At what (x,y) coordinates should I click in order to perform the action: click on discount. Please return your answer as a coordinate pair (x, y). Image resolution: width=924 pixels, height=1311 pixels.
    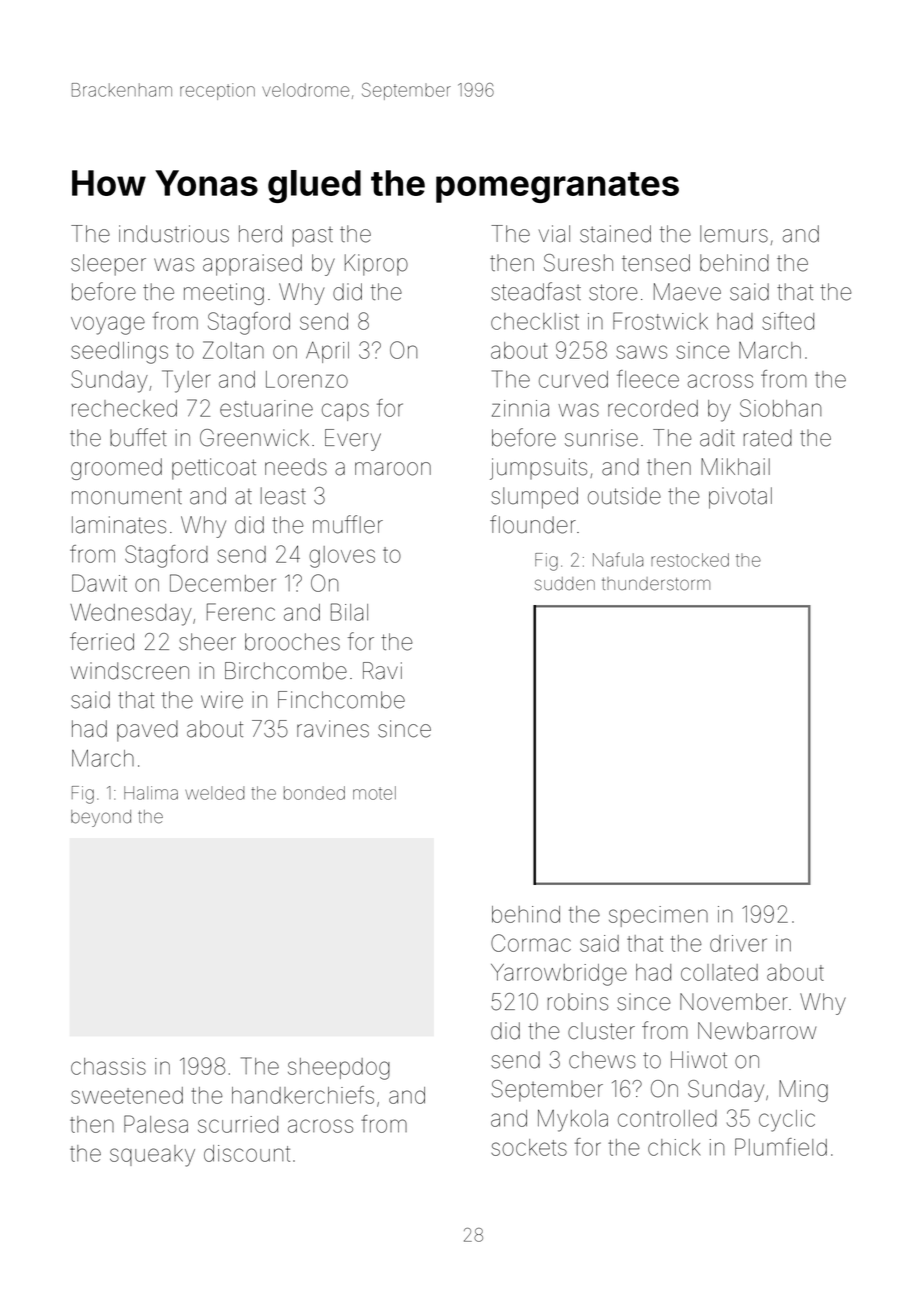
    Looking at the image, I should click on (247, 1153).
